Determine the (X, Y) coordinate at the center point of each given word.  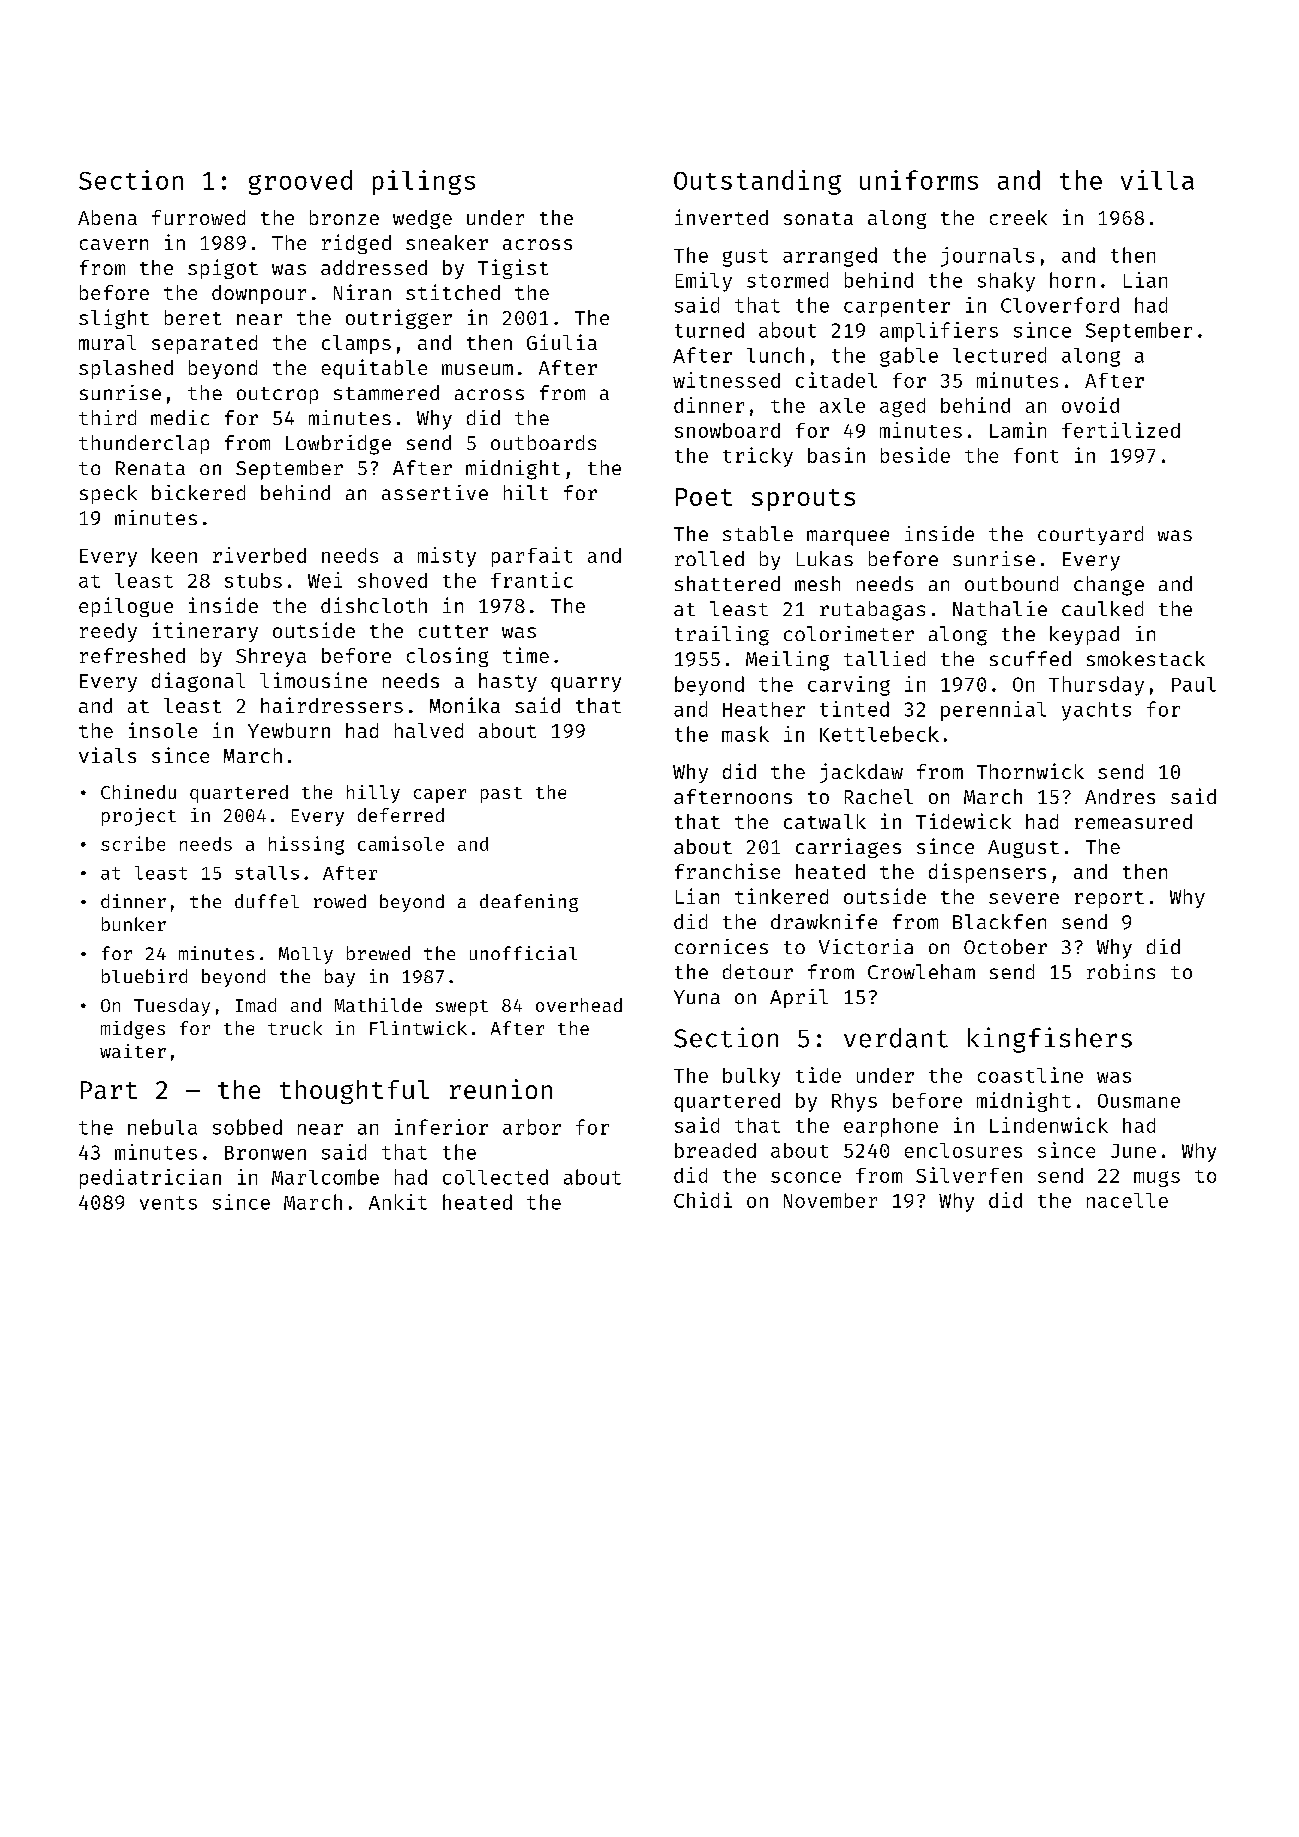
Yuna (697, 997)
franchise (727, 871)
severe (1024, 898)
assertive (435, 492)
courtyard (1090, 535)
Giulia (562, 342)
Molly (306, 955)
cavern (114, 244)
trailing (722, 636)
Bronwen (265, 1153)
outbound (1011, 583)
